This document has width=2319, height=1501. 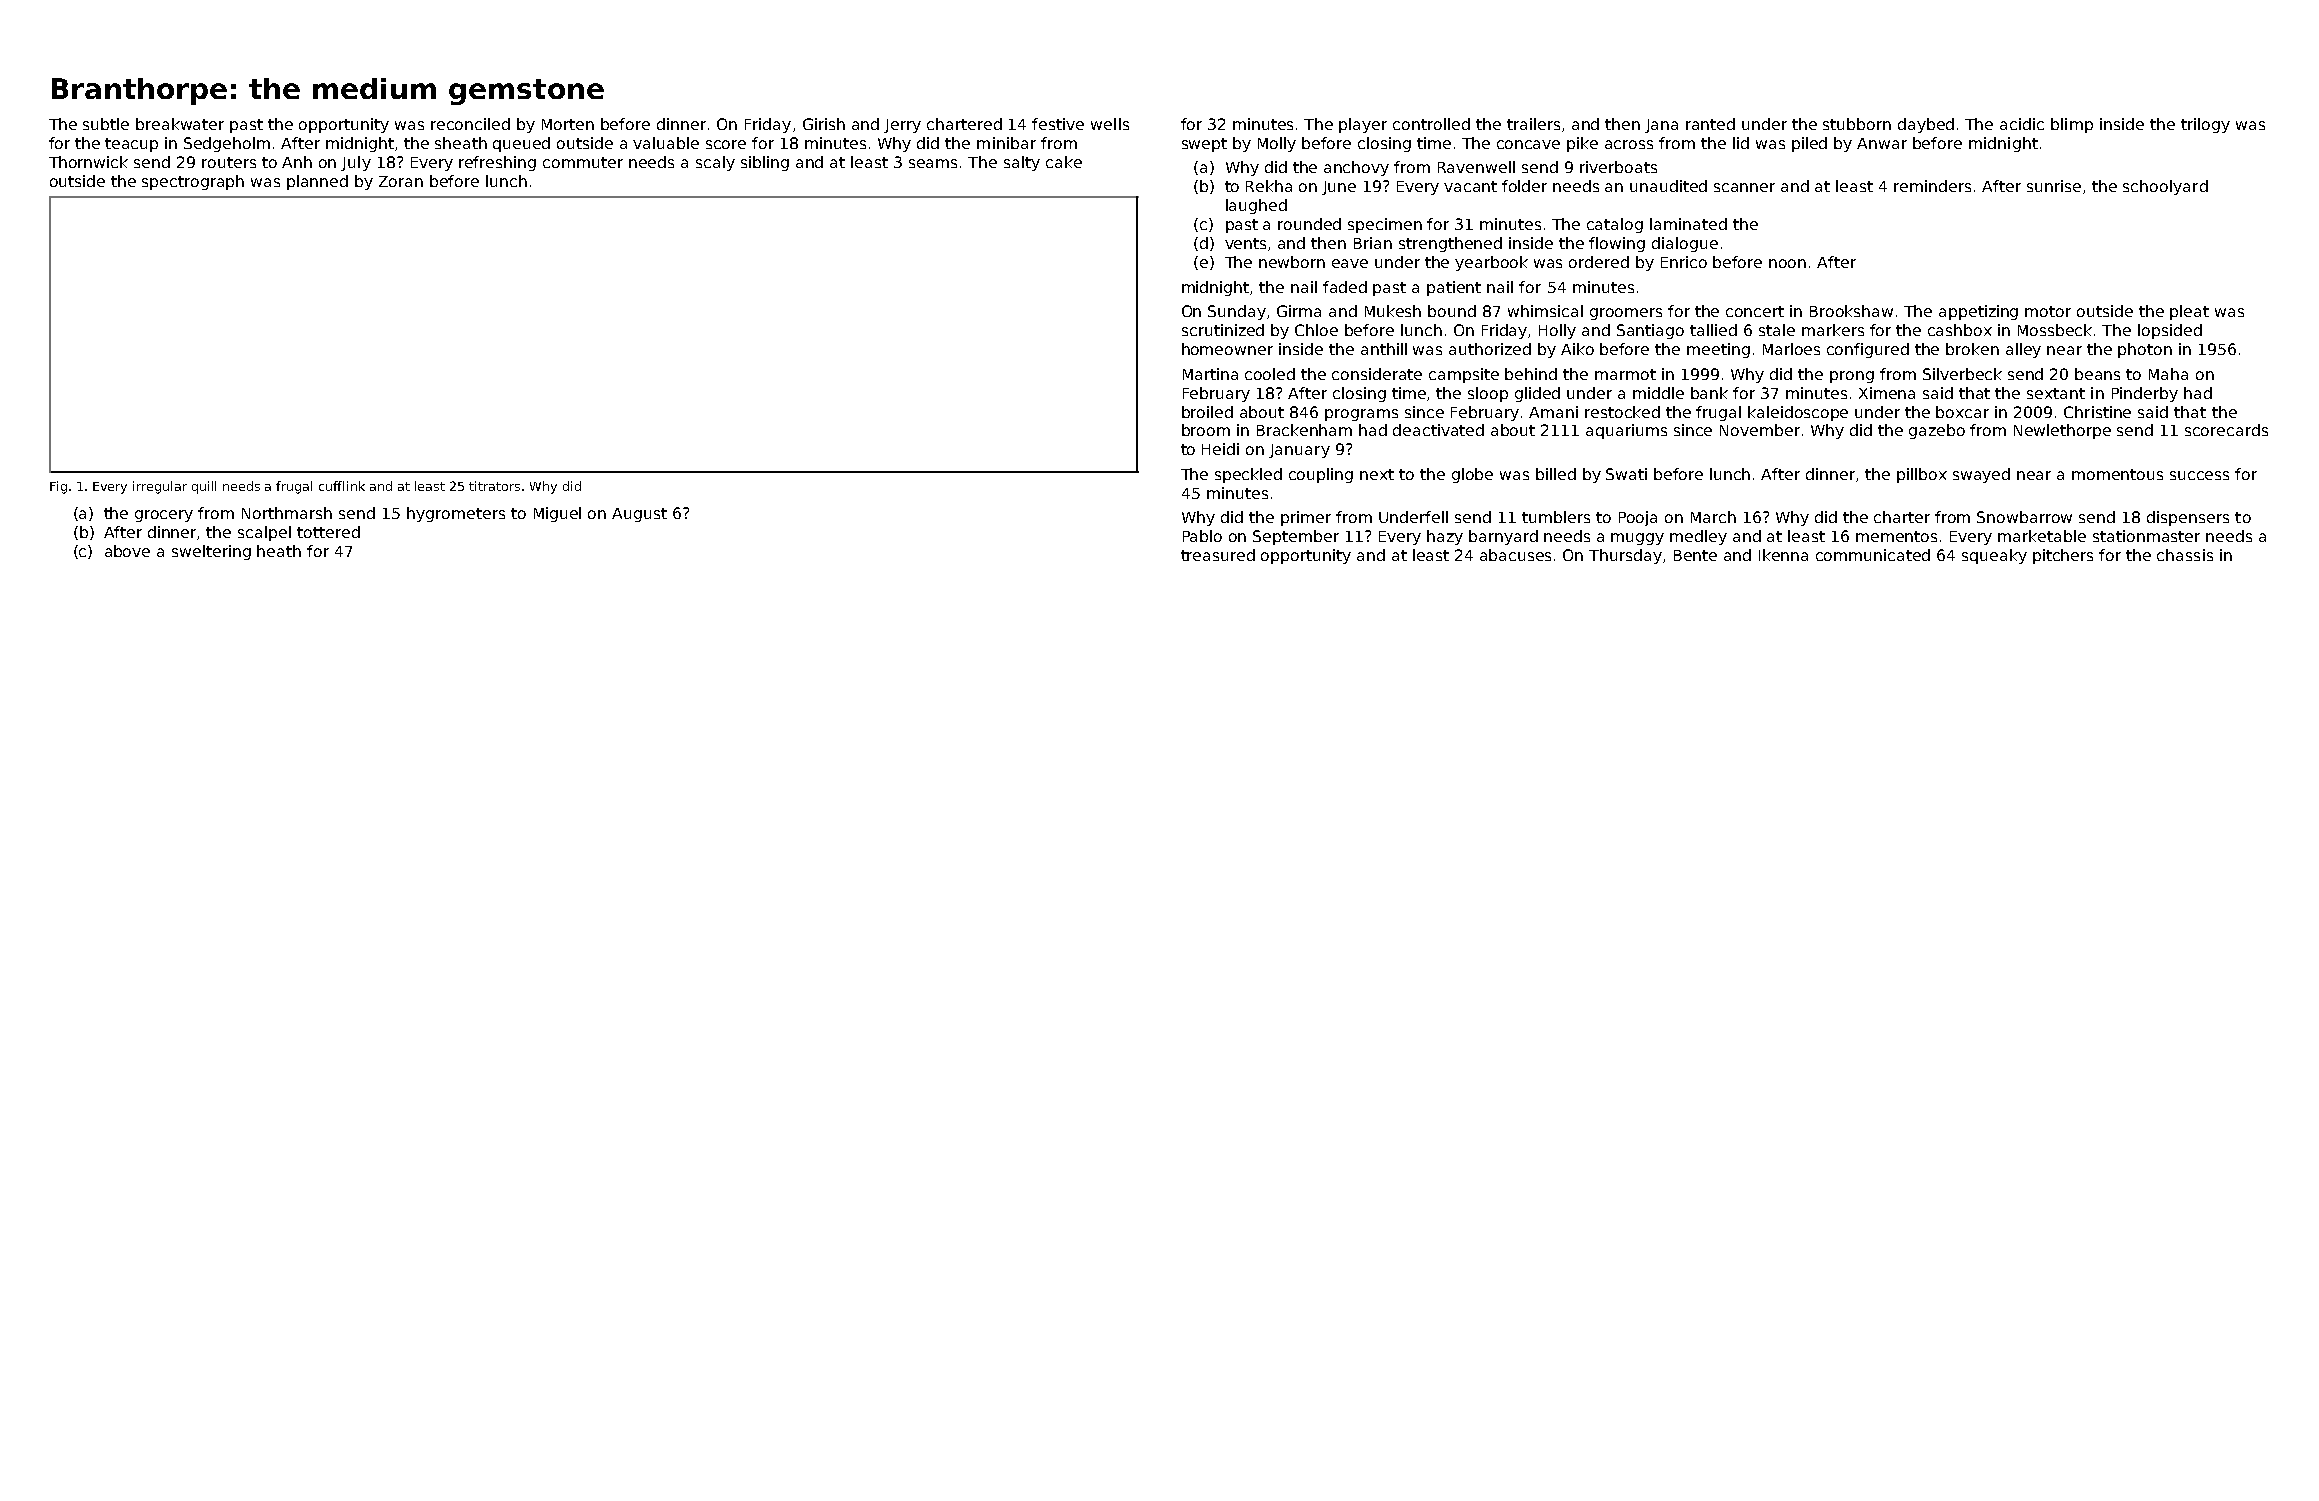 I want to click on Zoran, so click(x=401, y=181).
